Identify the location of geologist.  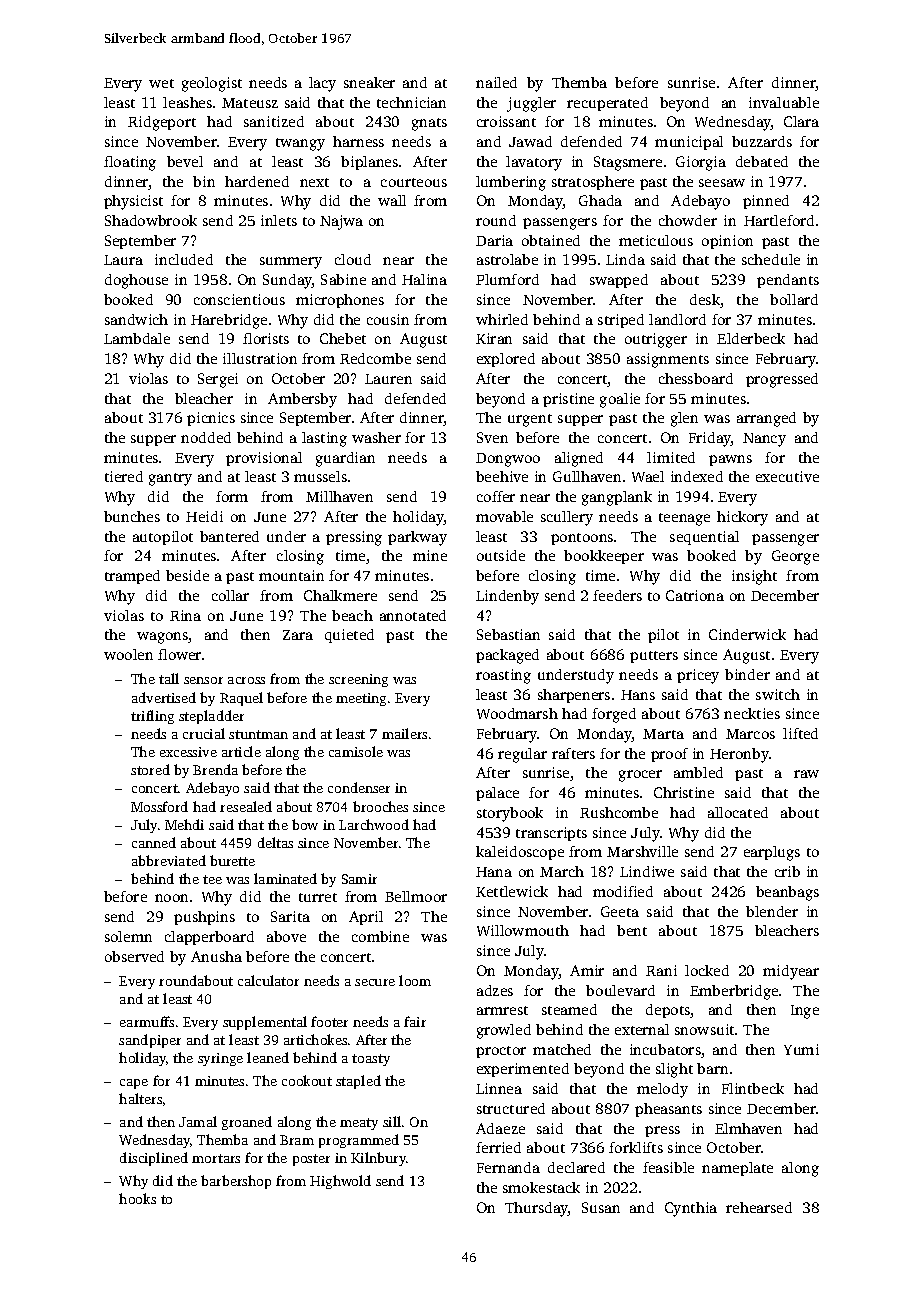
(212, 84).
